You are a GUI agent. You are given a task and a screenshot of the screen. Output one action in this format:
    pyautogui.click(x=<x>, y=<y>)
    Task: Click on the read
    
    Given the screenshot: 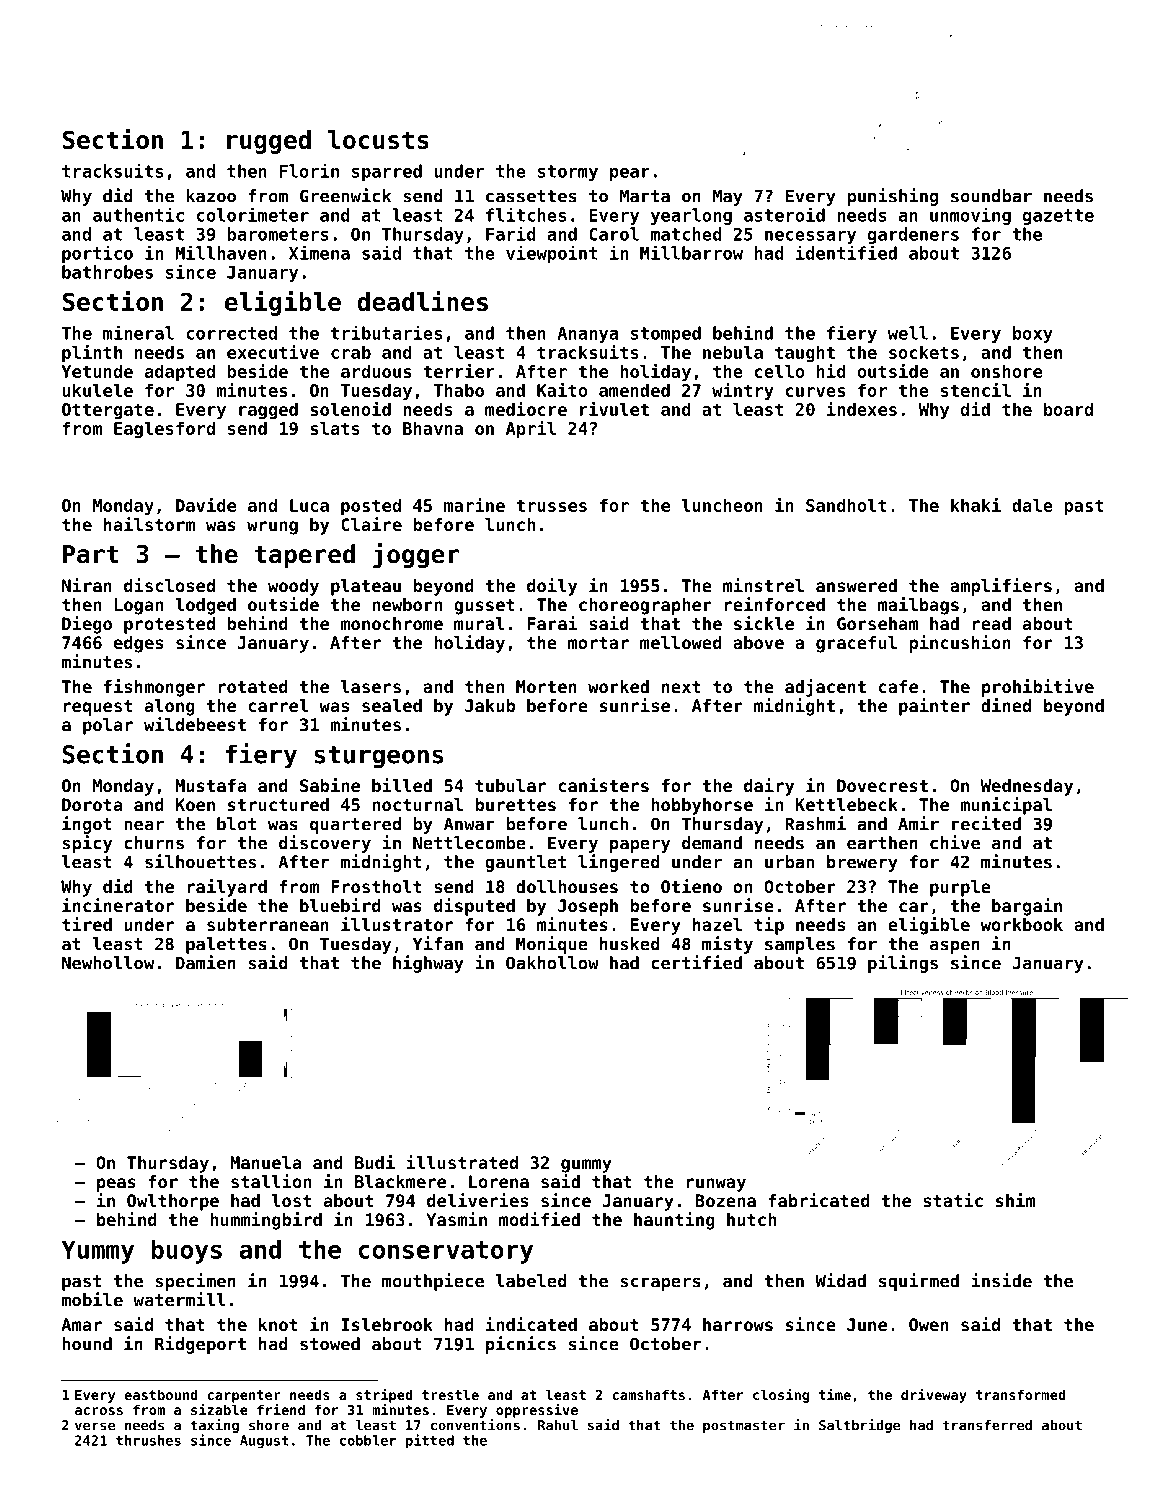 What is the action you would take?
    pyautogui.click(x=992, y=623)
